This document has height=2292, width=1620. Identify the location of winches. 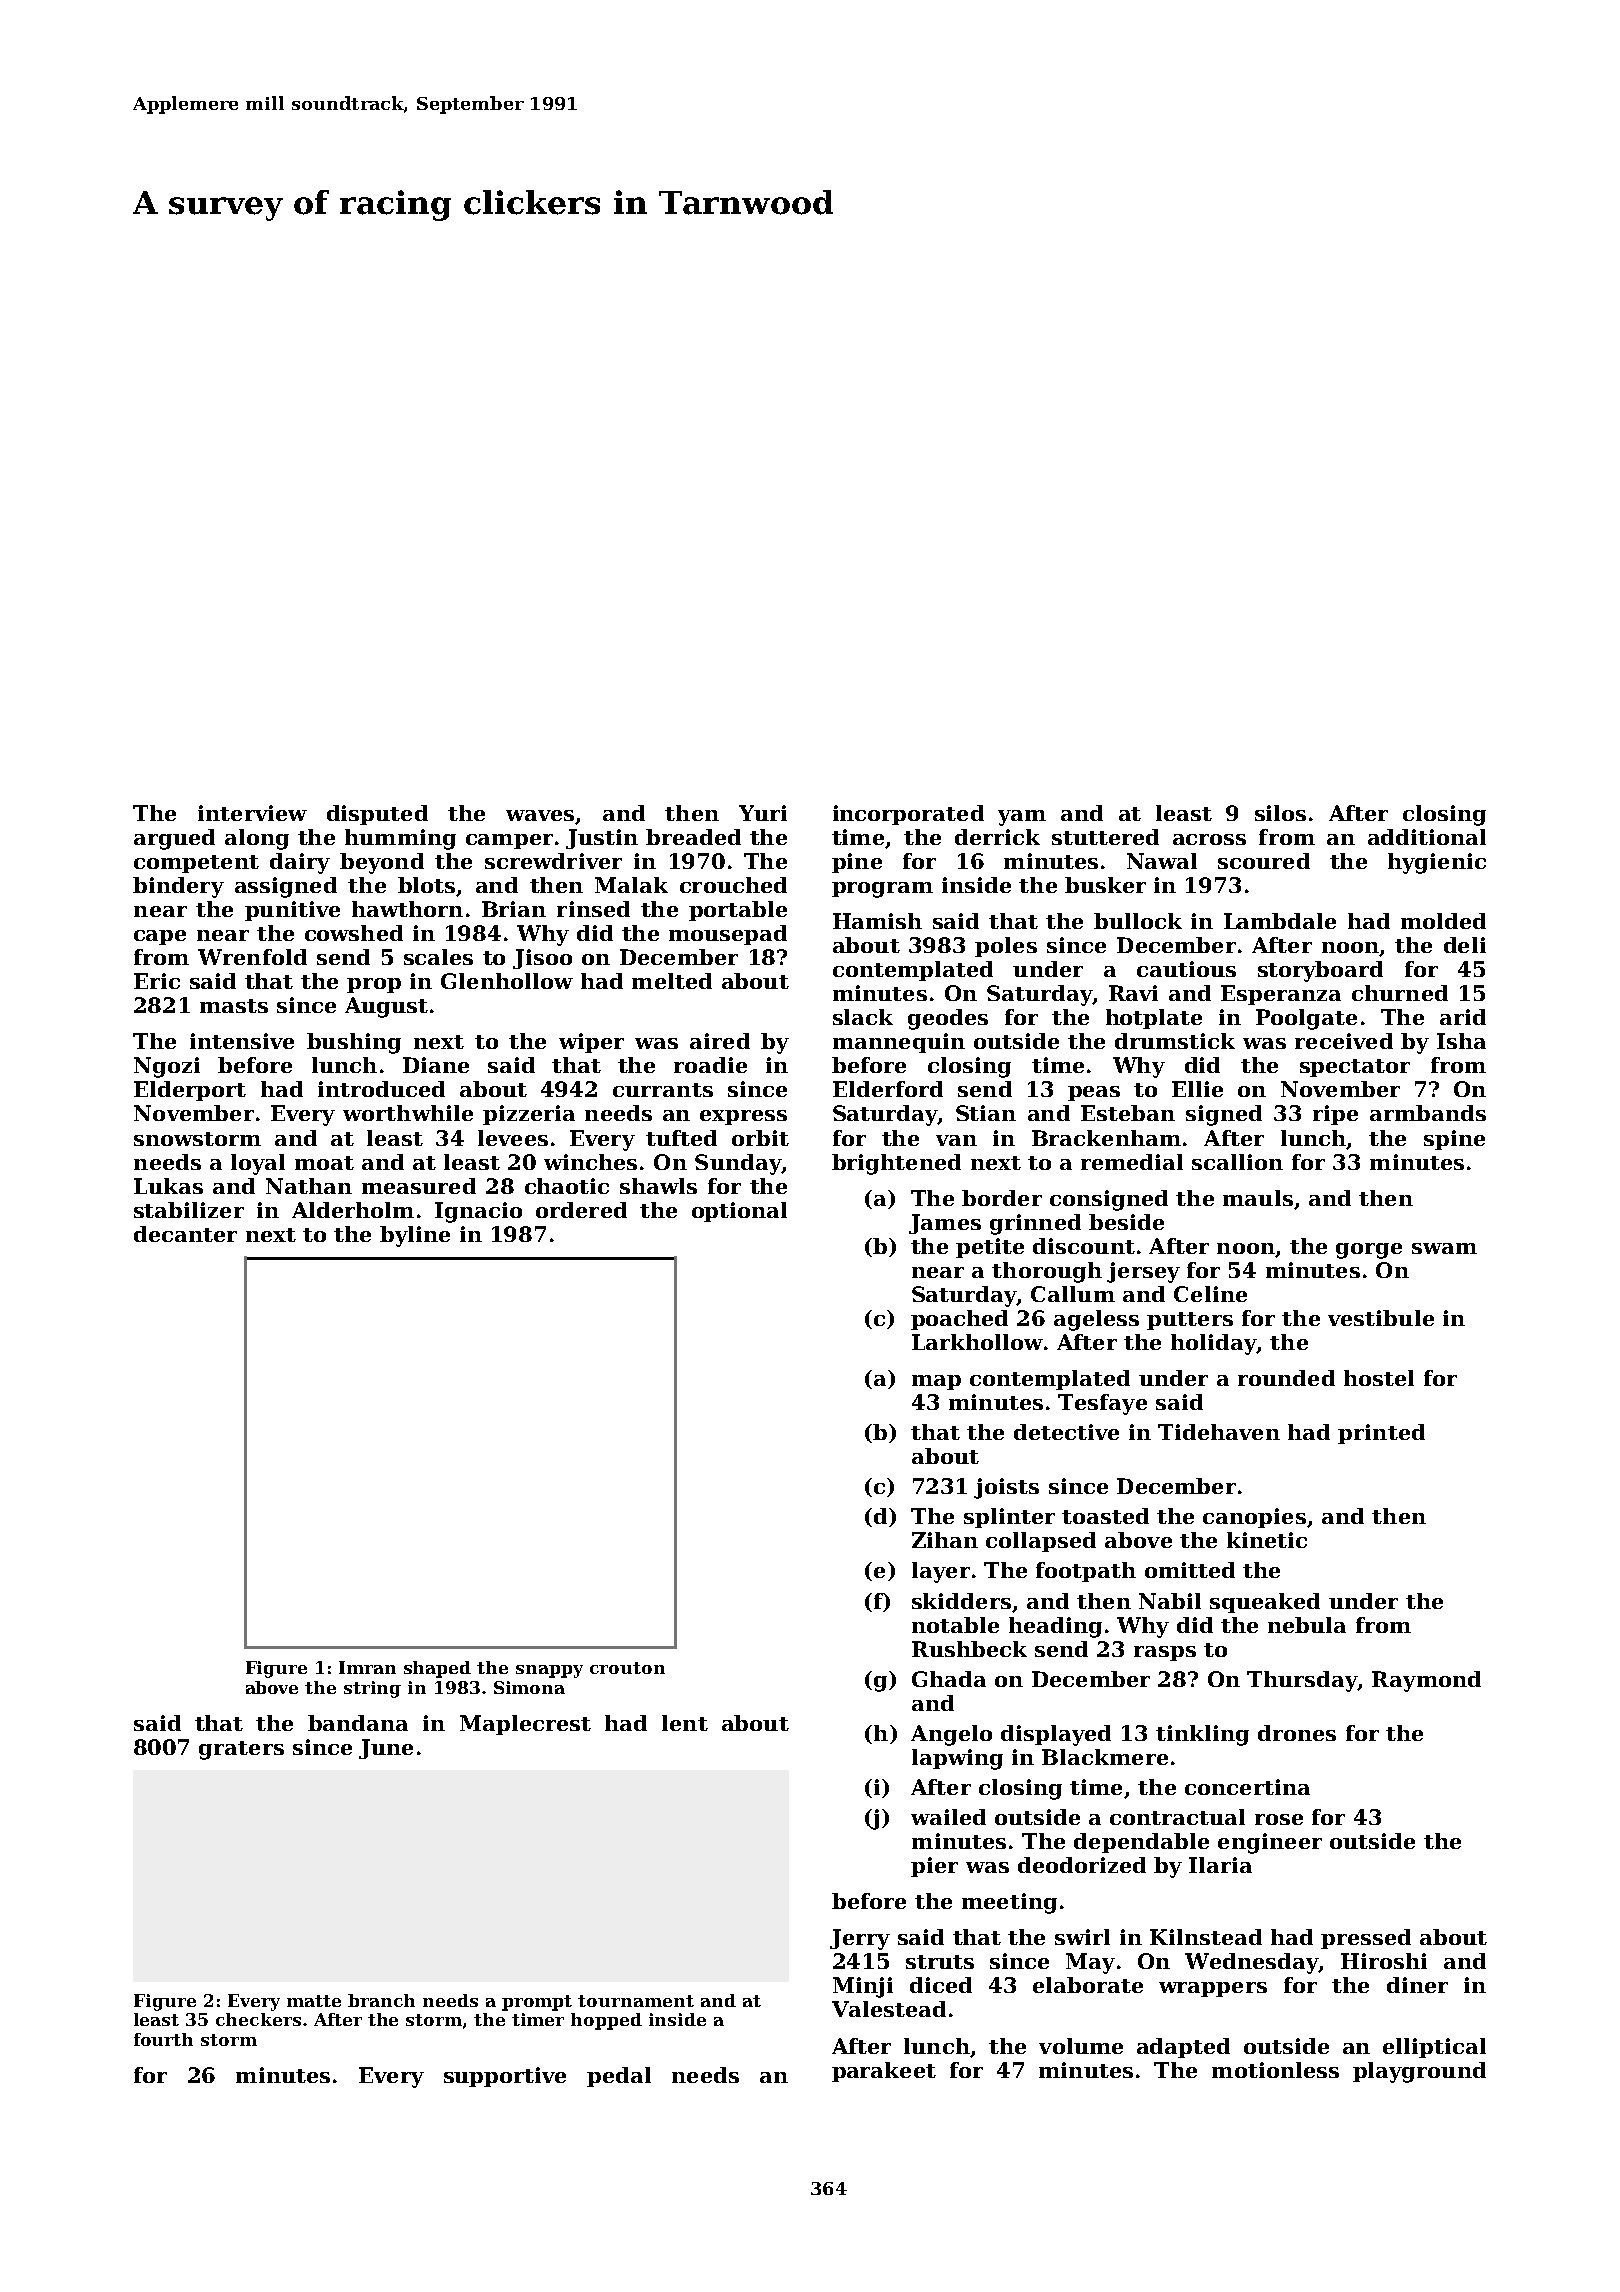
(590, 1162).
